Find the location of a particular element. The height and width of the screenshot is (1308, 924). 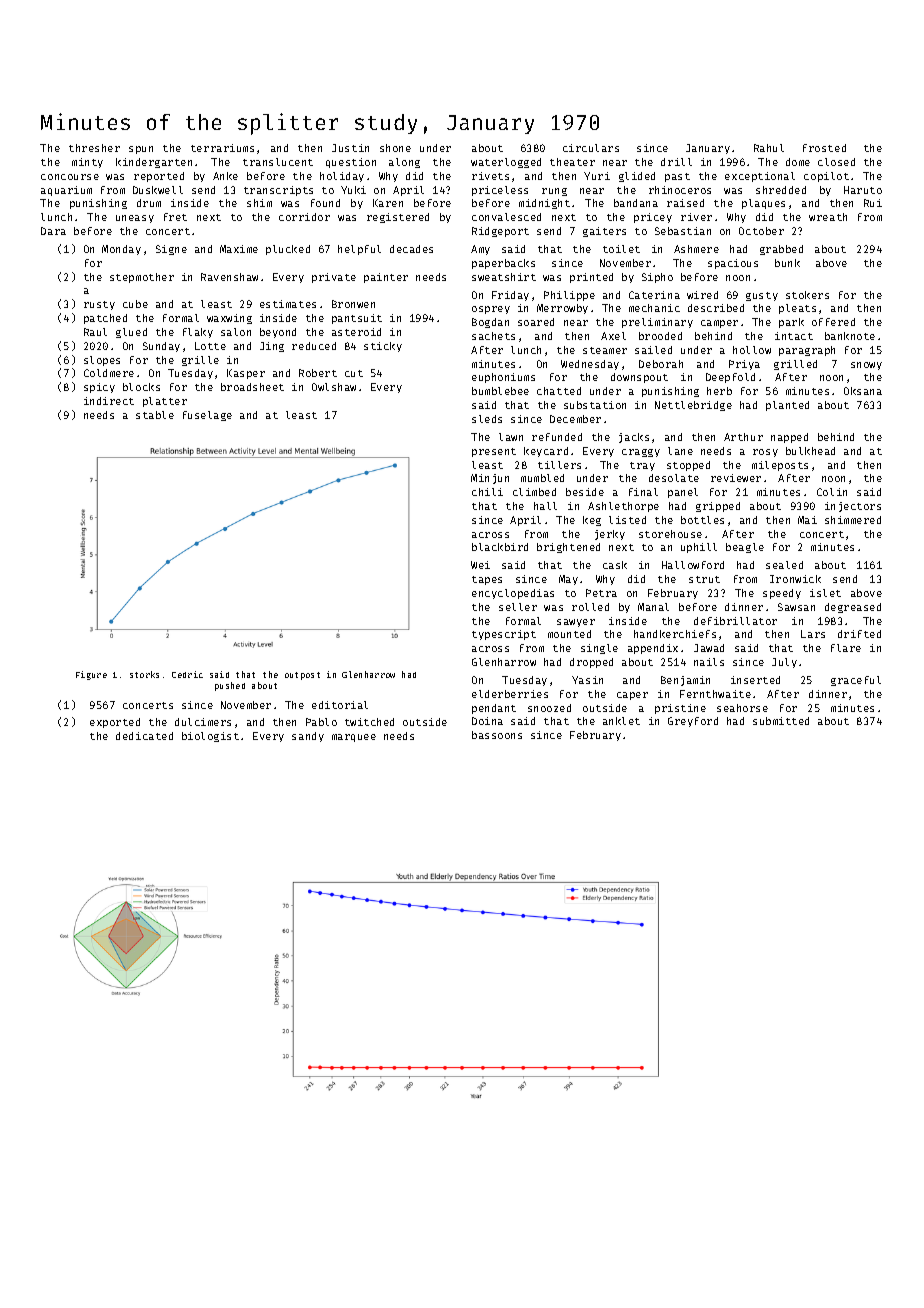

Dara is located at coordinates (53, 231).
